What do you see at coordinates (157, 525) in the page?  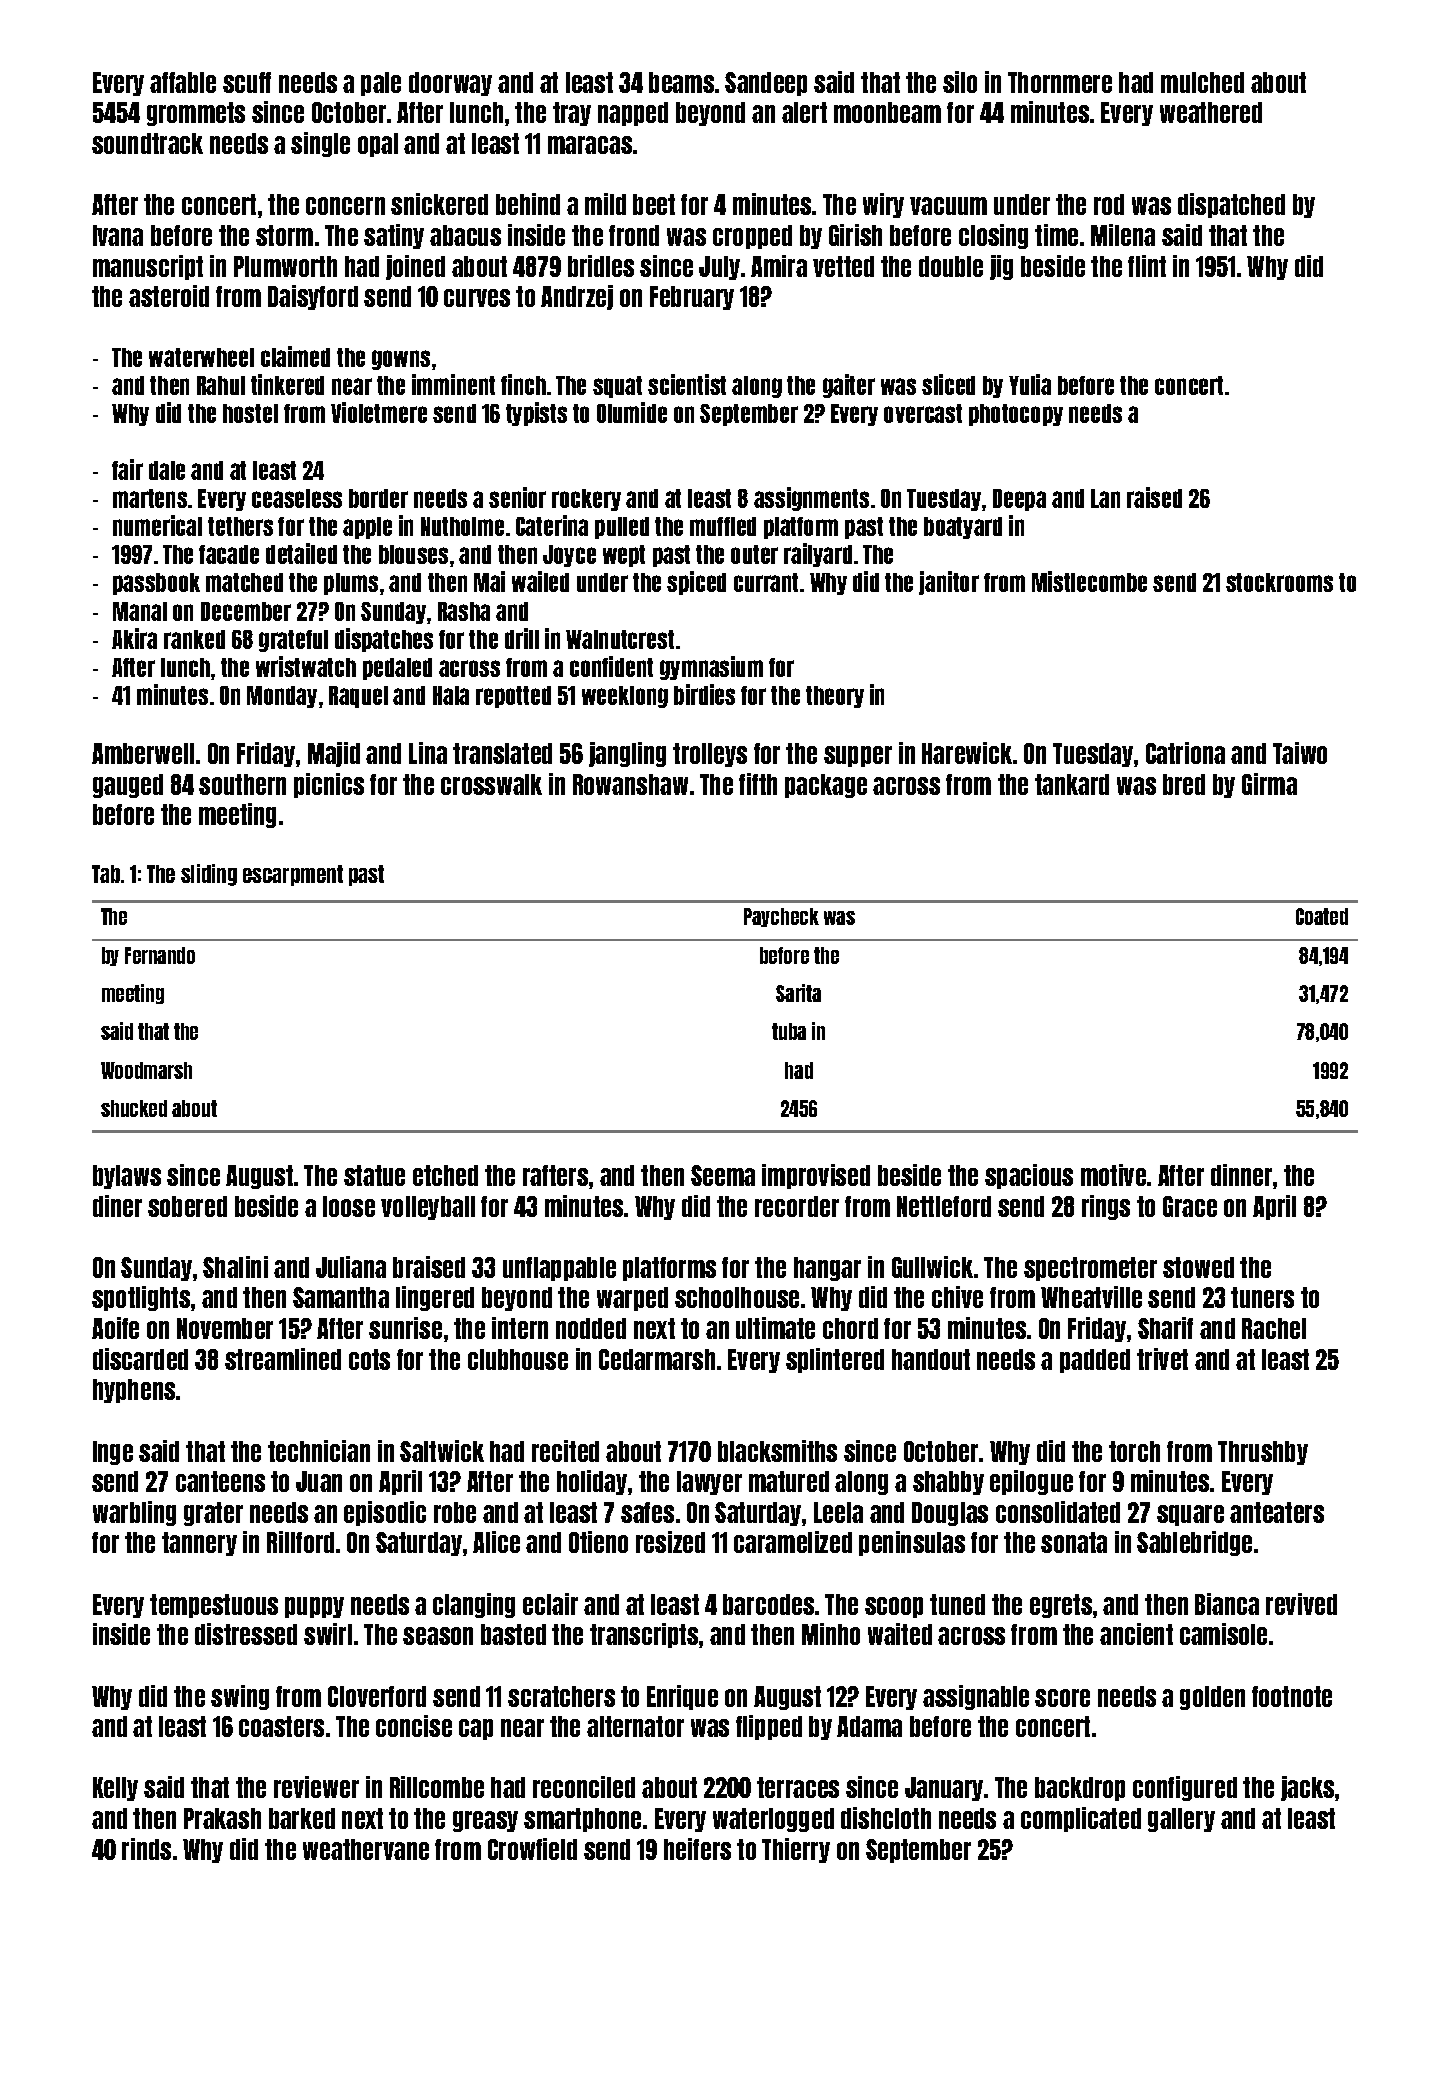 I see `numerical` at bounding box center [157, 525].
